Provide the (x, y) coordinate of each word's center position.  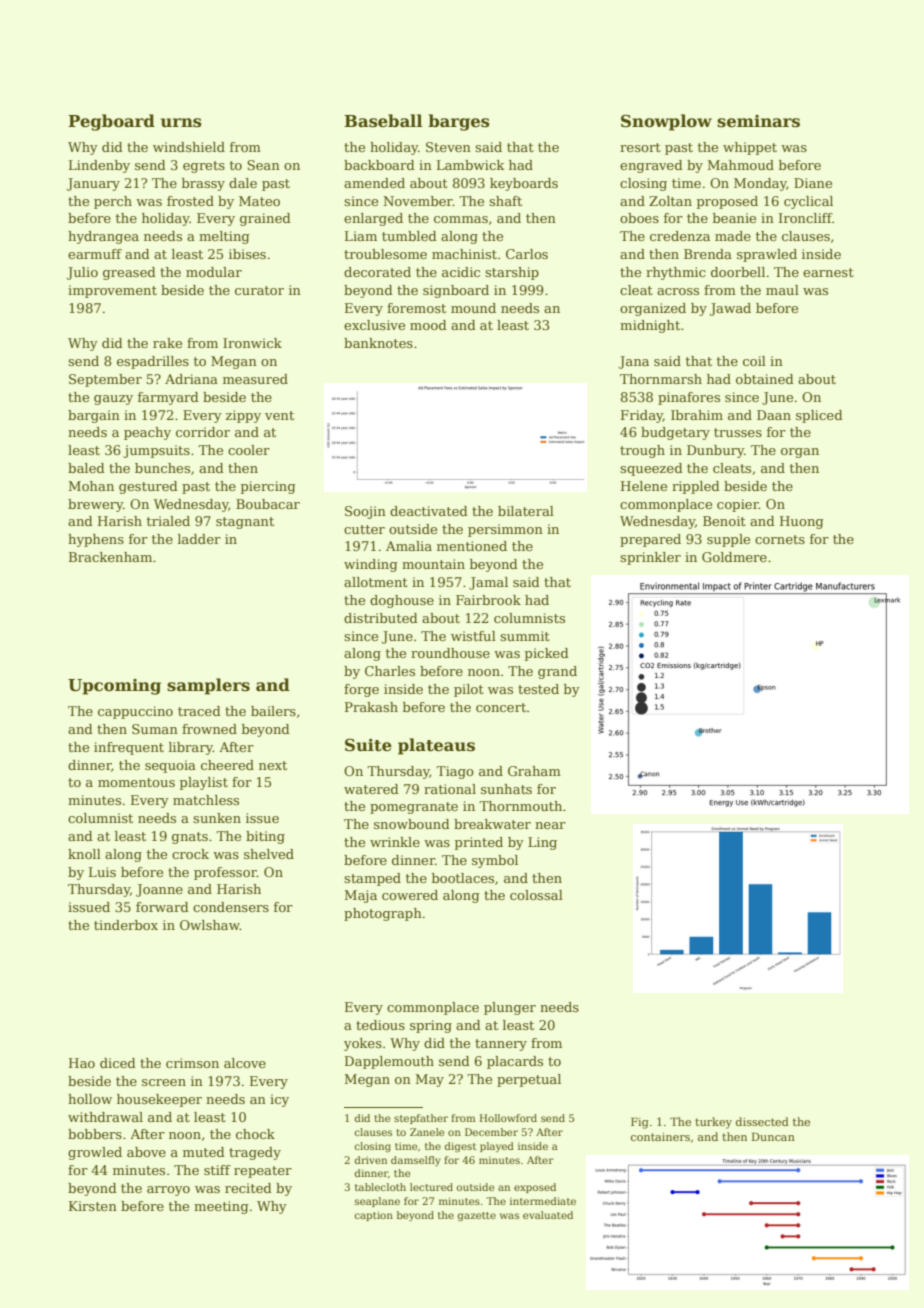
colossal (536, 895)
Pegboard (111, 122)
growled (95, 1153)
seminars (758, 121)
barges (459, 122)
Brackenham (110, 557)
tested (538, 689)
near (550, 825)
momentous (136, 782)
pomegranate (414, 808)
